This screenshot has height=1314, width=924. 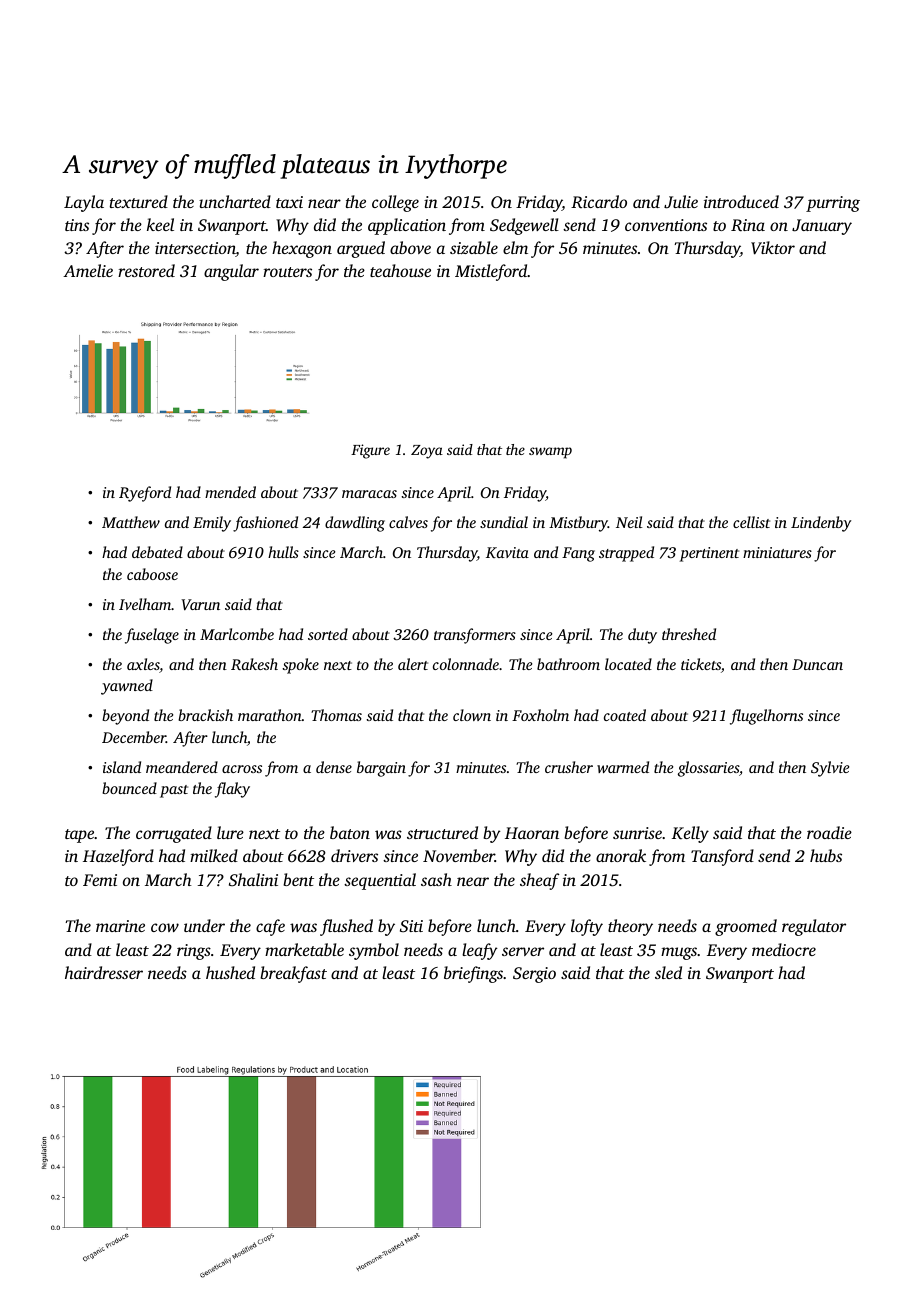 What do you see at coordinates (84, 203) in the screenshot?
I see `Layla` at bounding box center [84, 203].
